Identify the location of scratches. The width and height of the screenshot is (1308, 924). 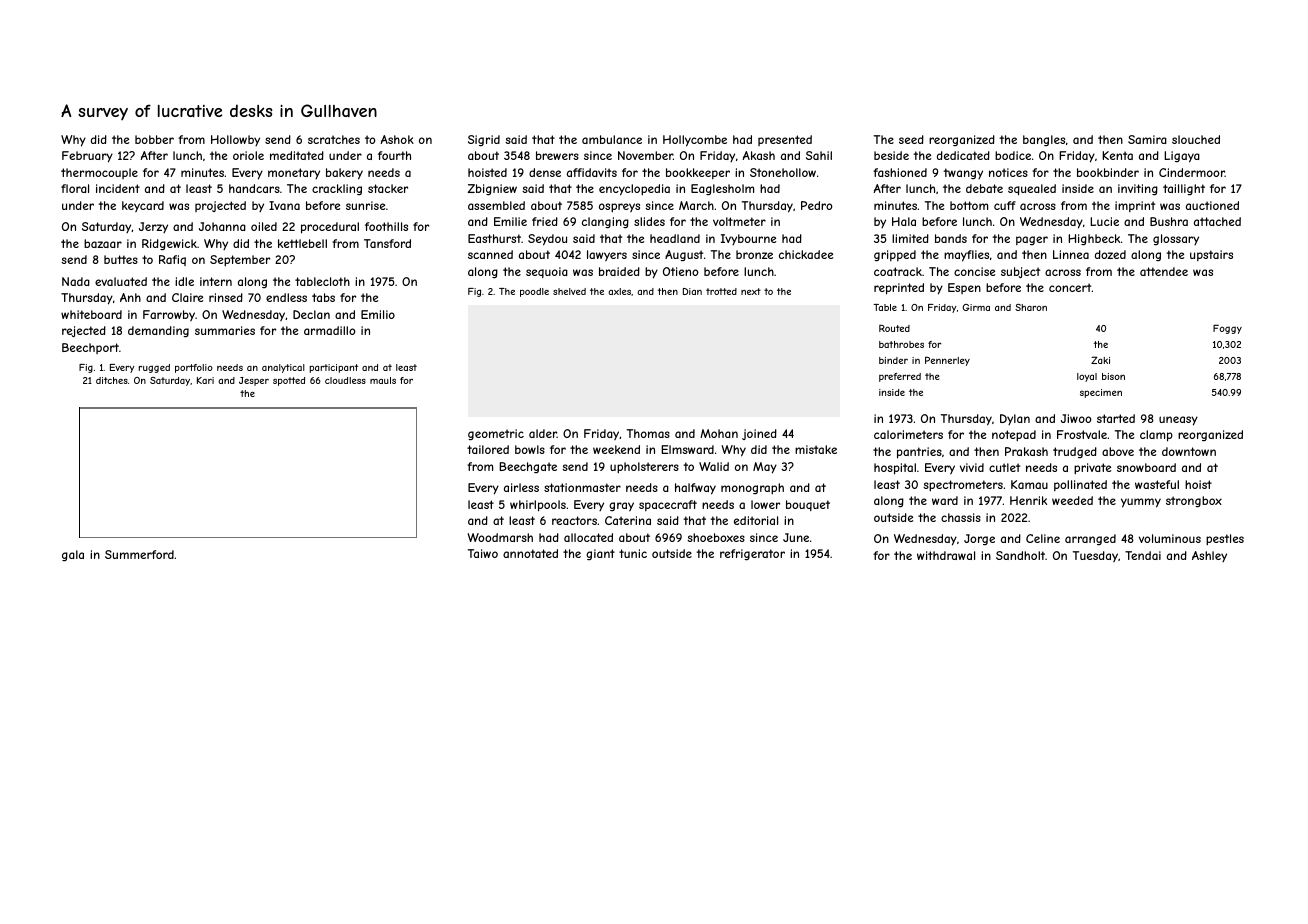
(334, 139).
